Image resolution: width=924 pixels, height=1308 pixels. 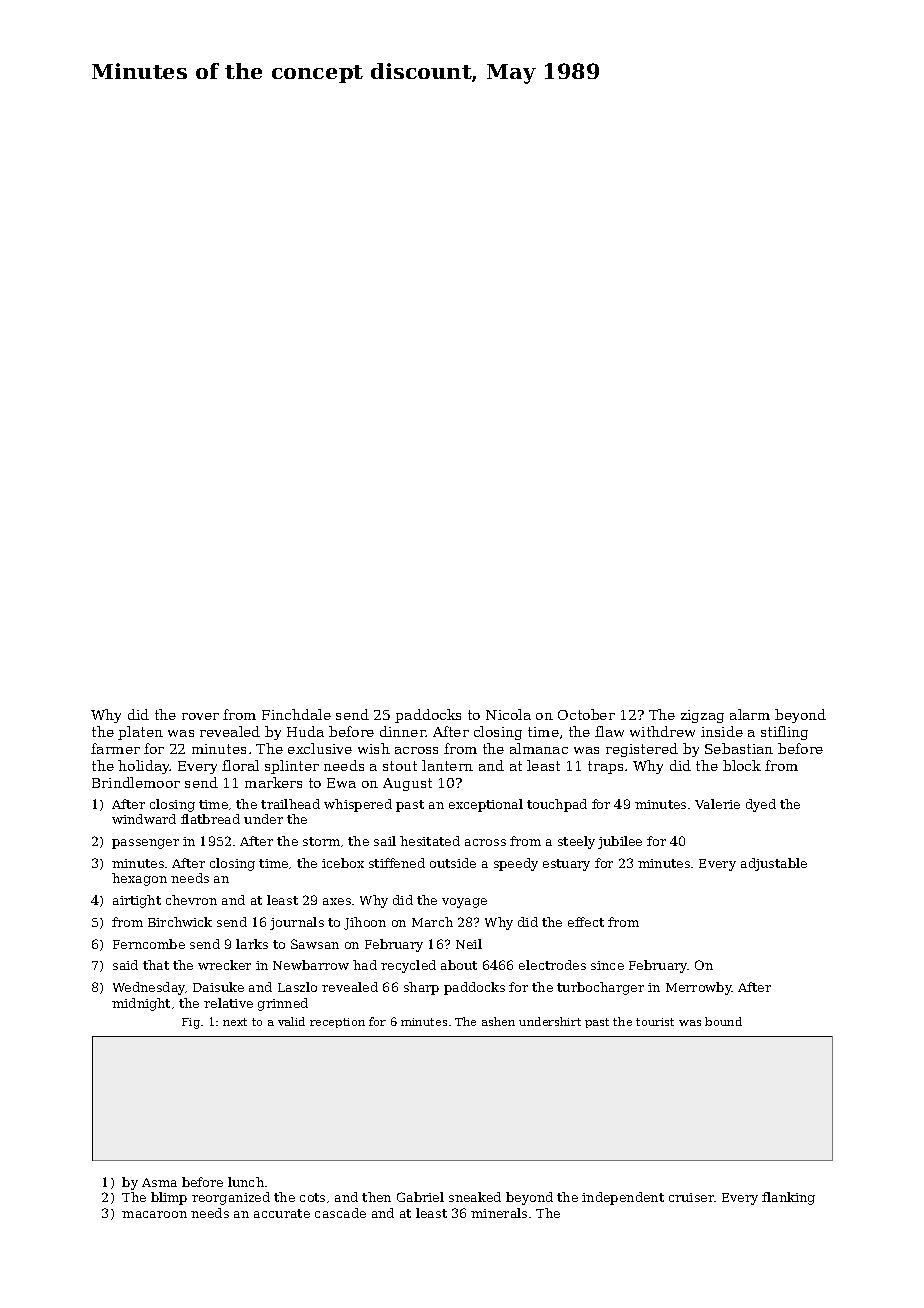 What do you see at coordinates (702, 716) in the screenshot?
I see `zigzag` at bounding box center [702, 716].
